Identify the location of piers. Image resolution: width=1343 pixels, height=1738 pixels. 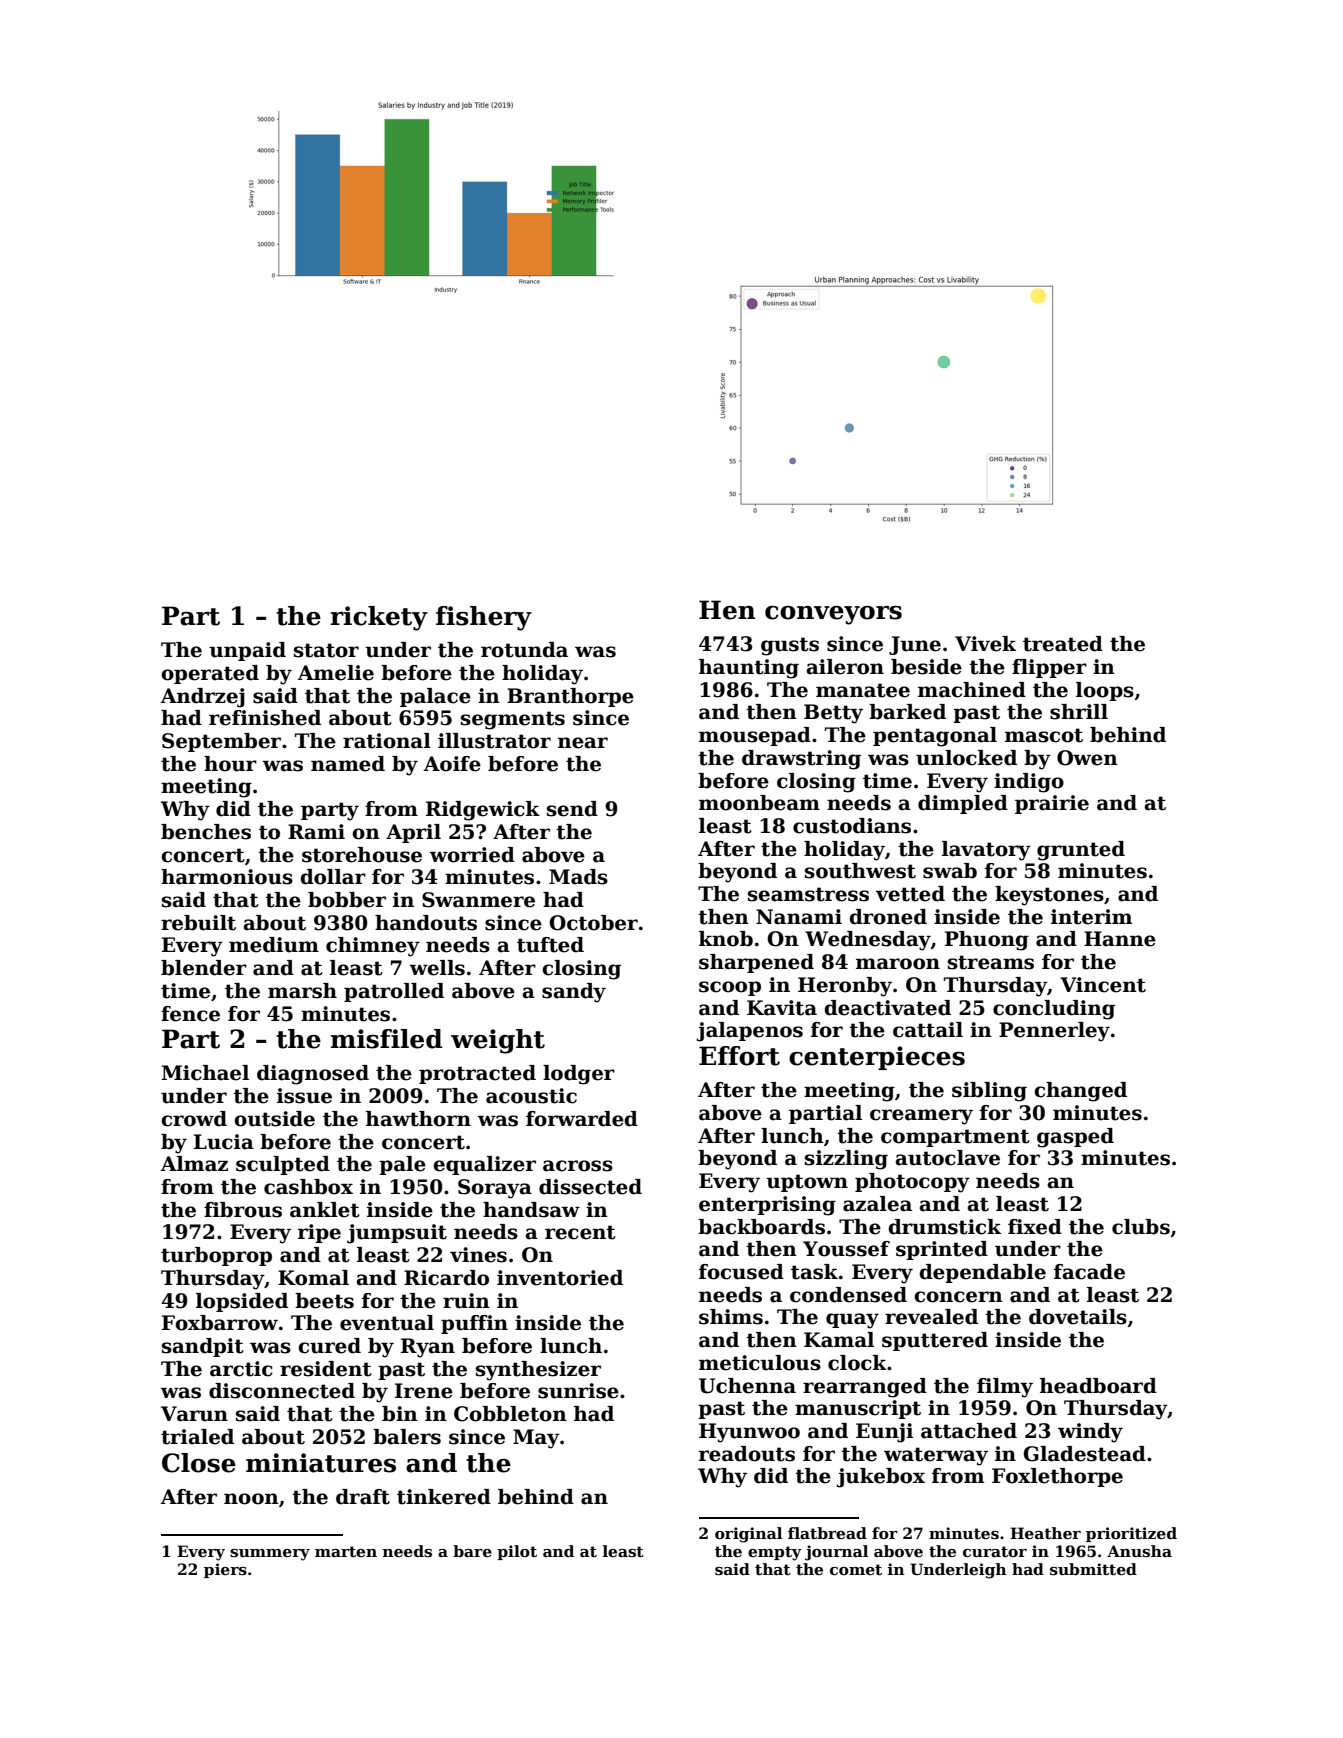
(225, 1570).
